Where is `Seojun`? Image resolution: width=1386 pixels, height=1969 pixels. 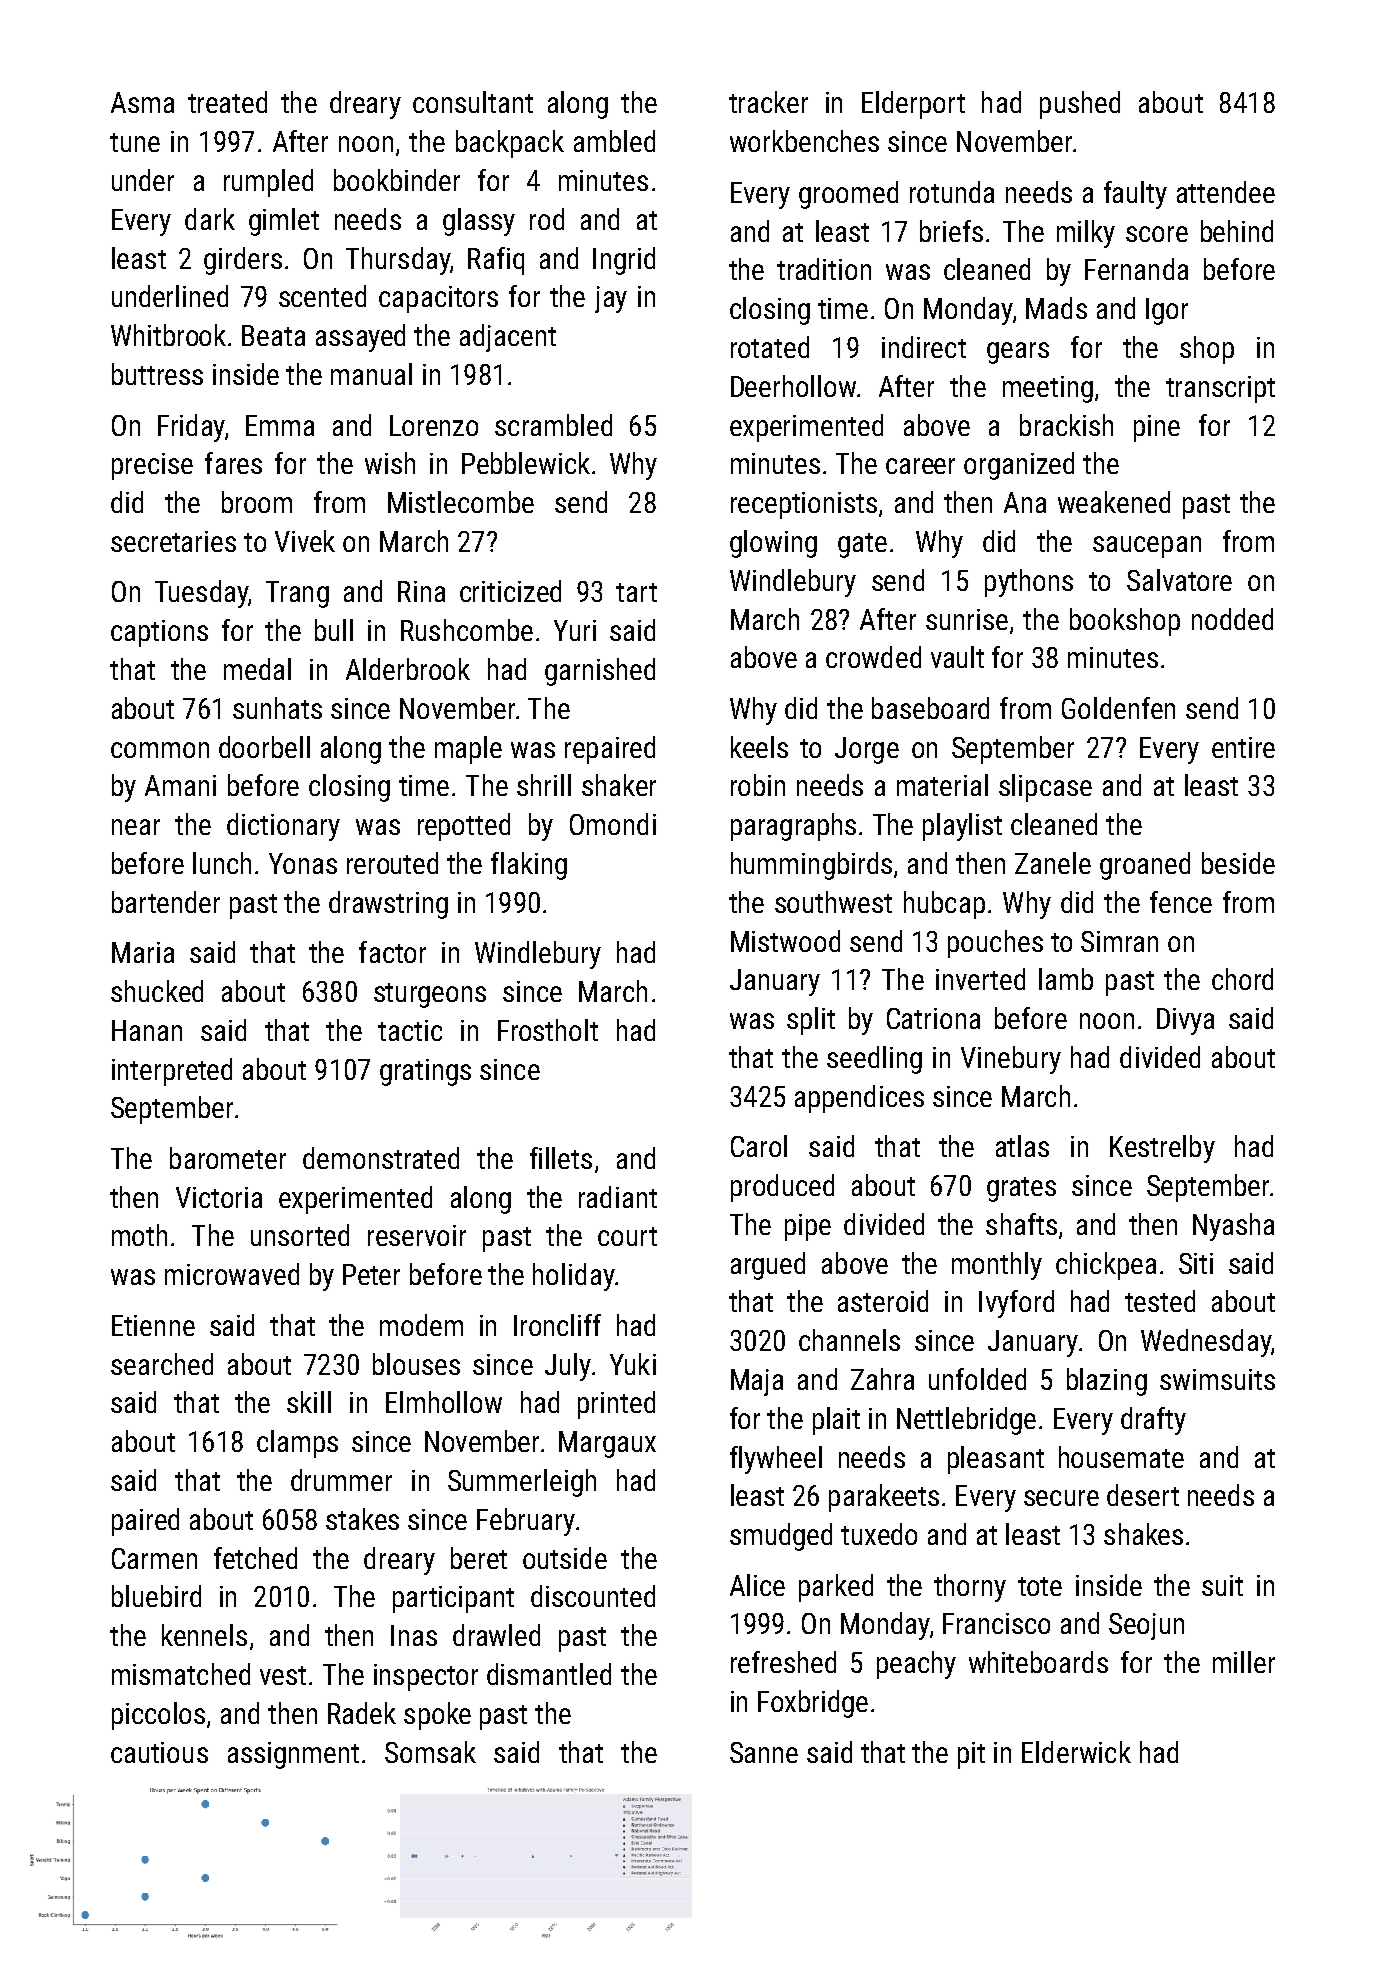 Seojun is located at coordinates (1146, 1626).
